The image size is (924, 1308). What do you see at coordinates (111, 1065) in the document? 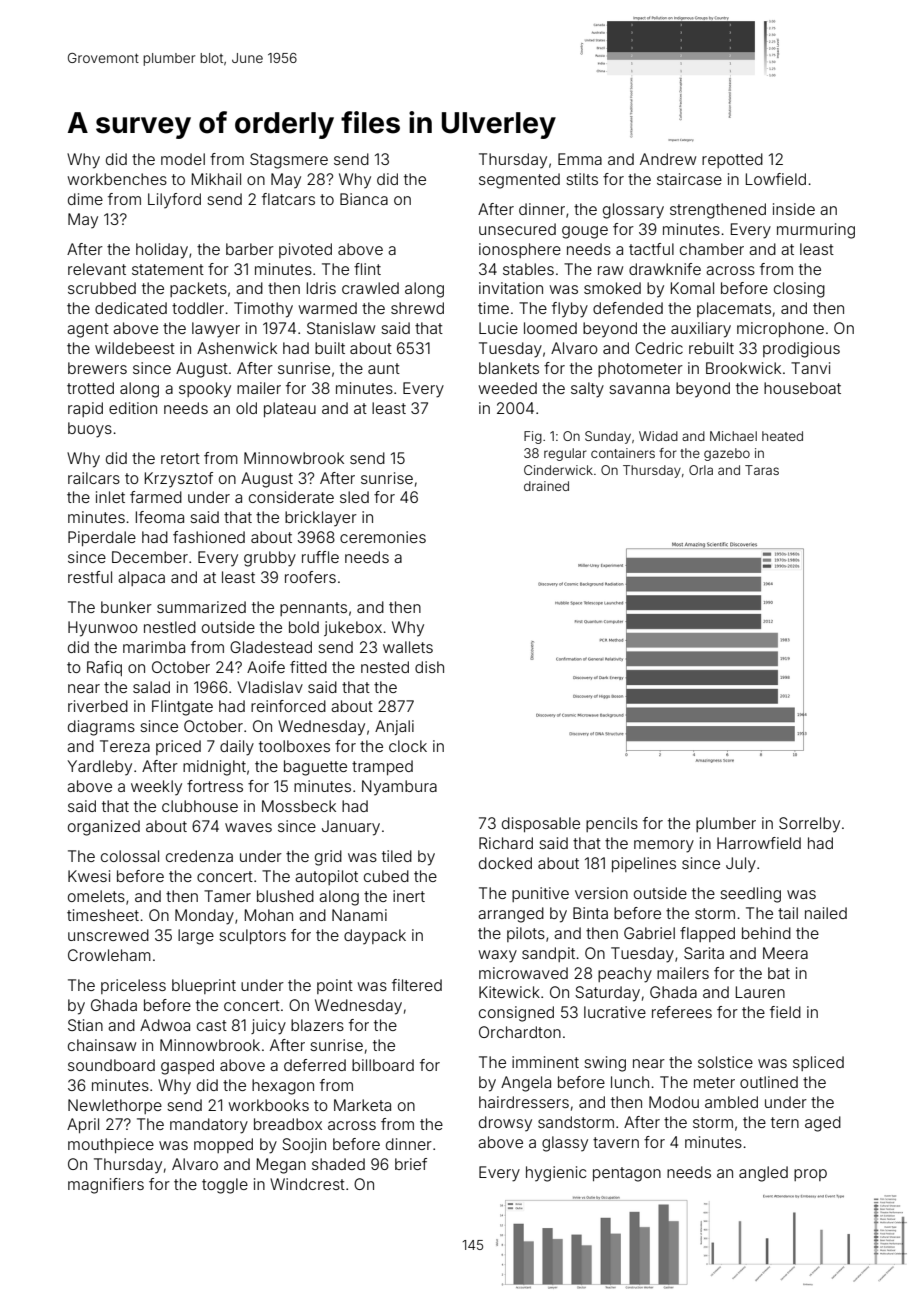
I see `soundboard` at bounding box center [111, 1065].
